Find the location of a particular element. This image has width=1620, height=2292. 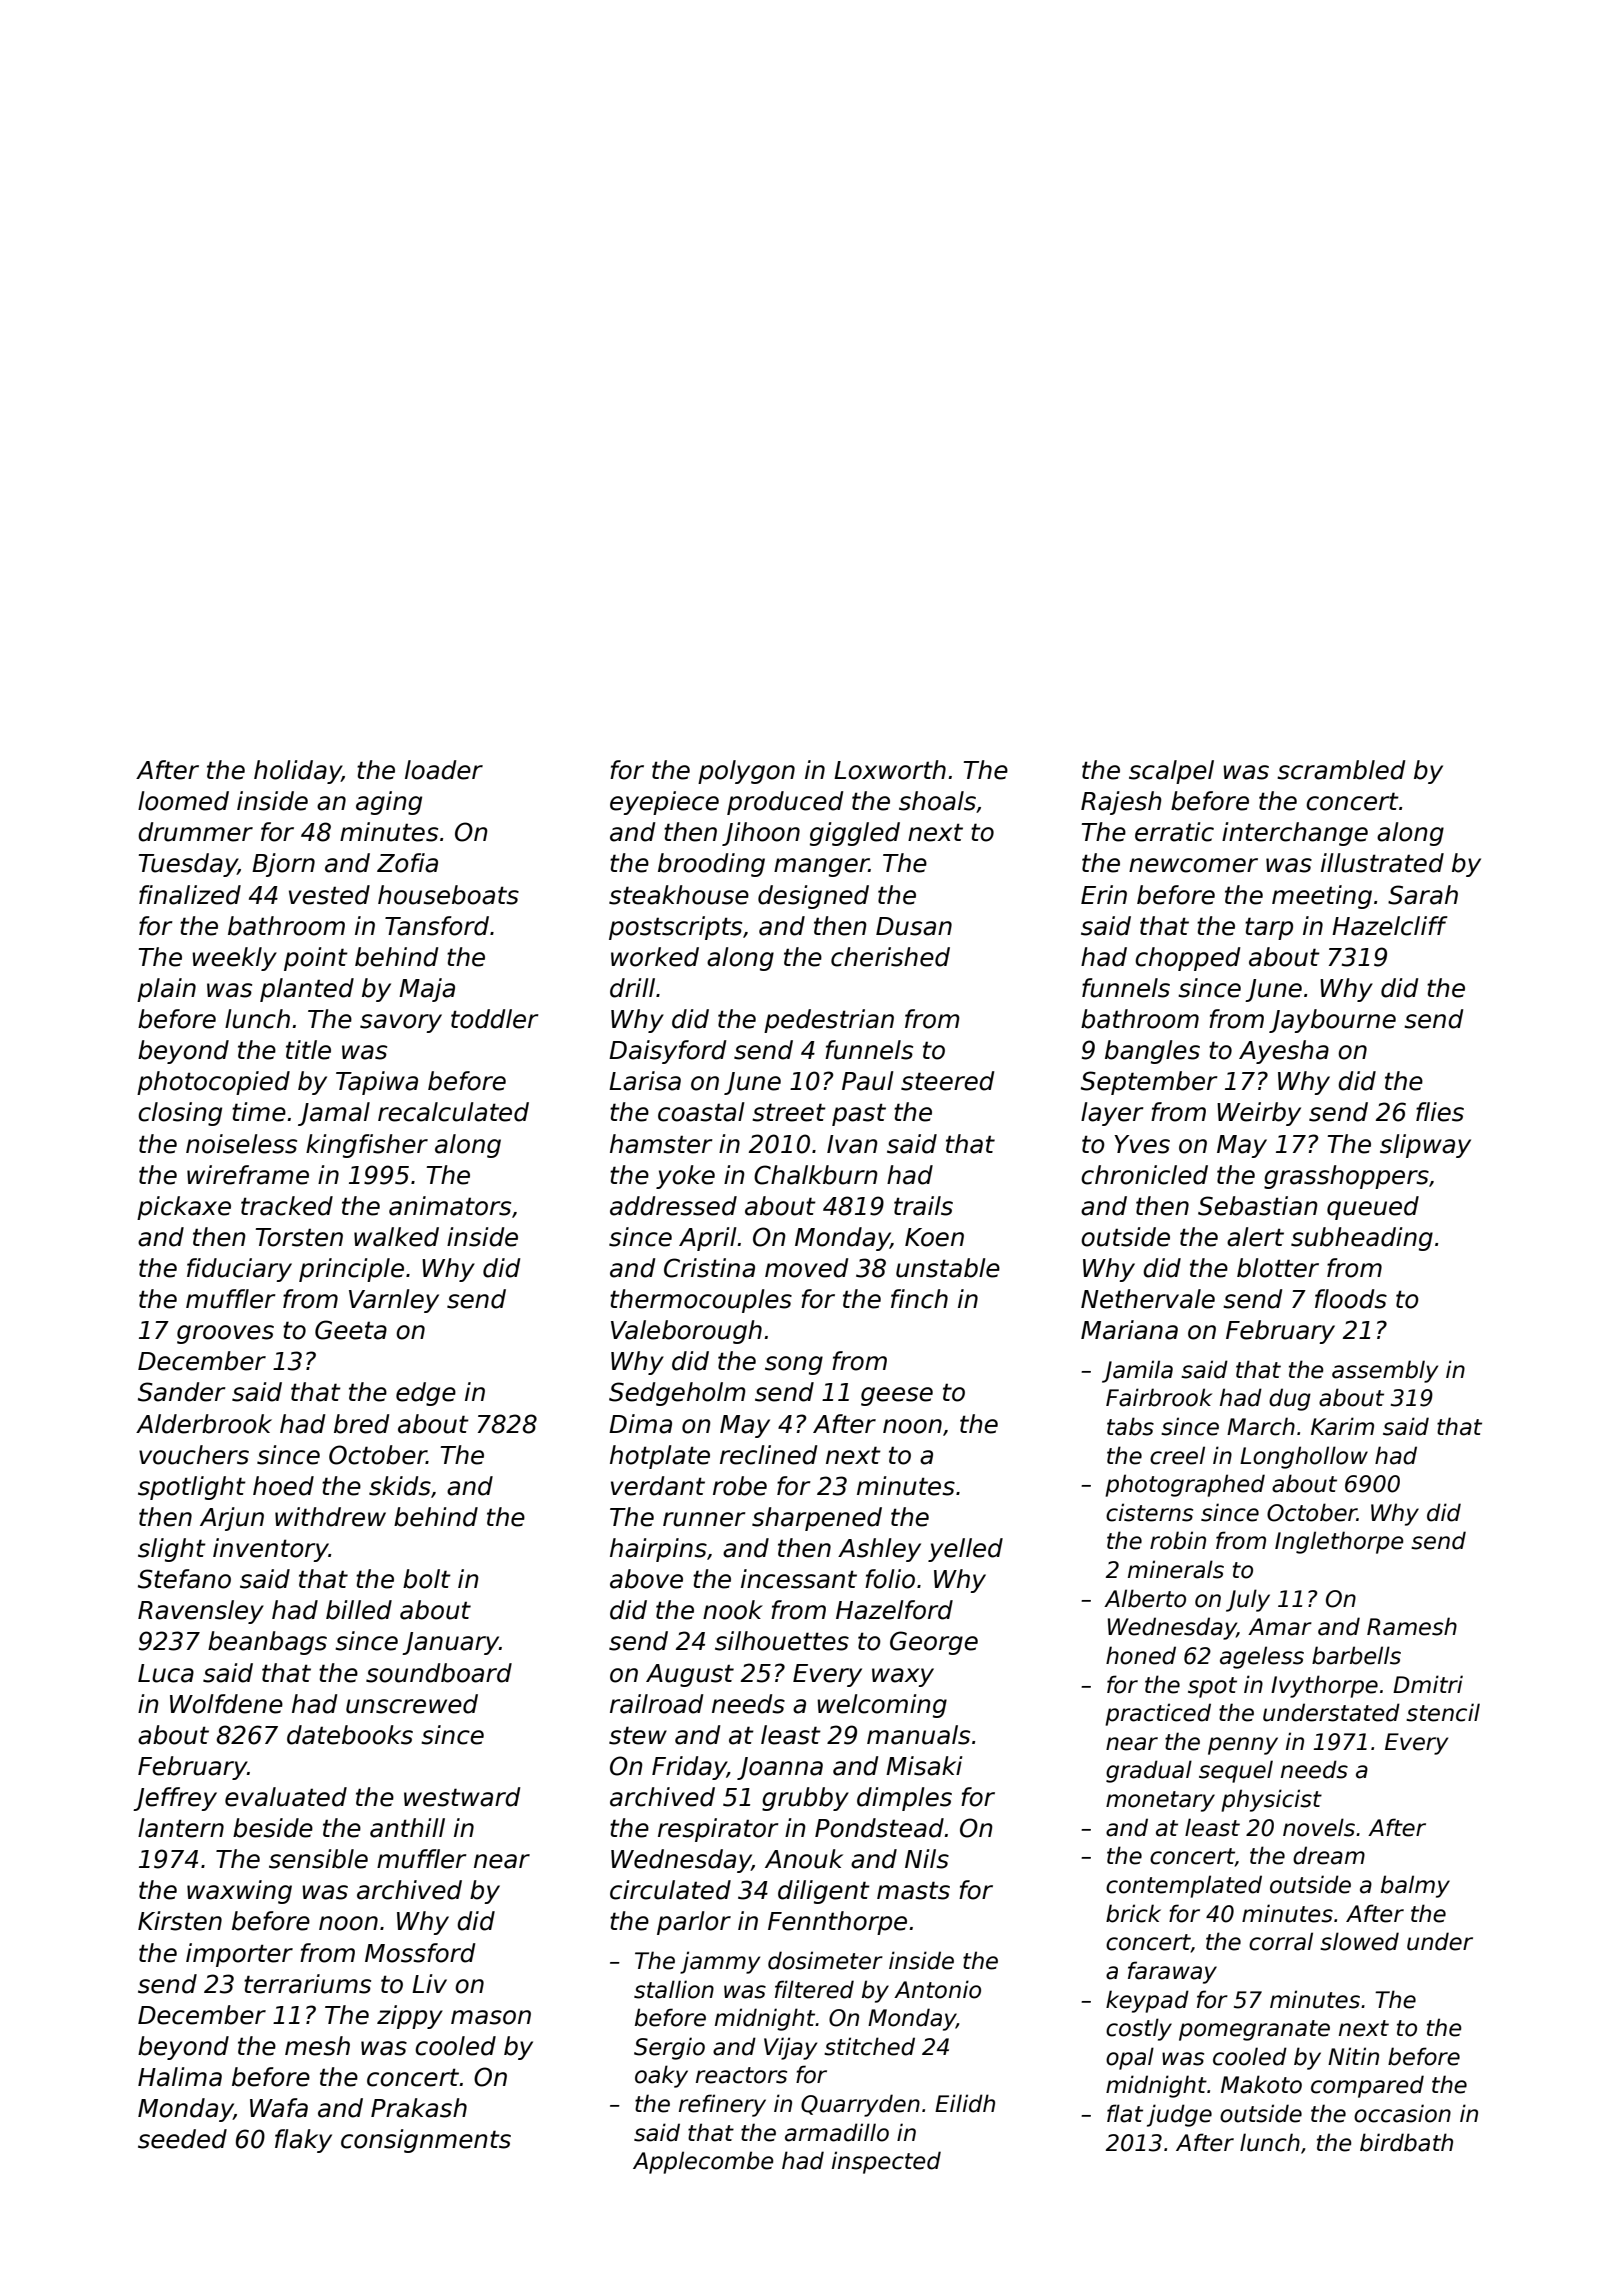

Jamal is located at coordinates (334, 1114).
